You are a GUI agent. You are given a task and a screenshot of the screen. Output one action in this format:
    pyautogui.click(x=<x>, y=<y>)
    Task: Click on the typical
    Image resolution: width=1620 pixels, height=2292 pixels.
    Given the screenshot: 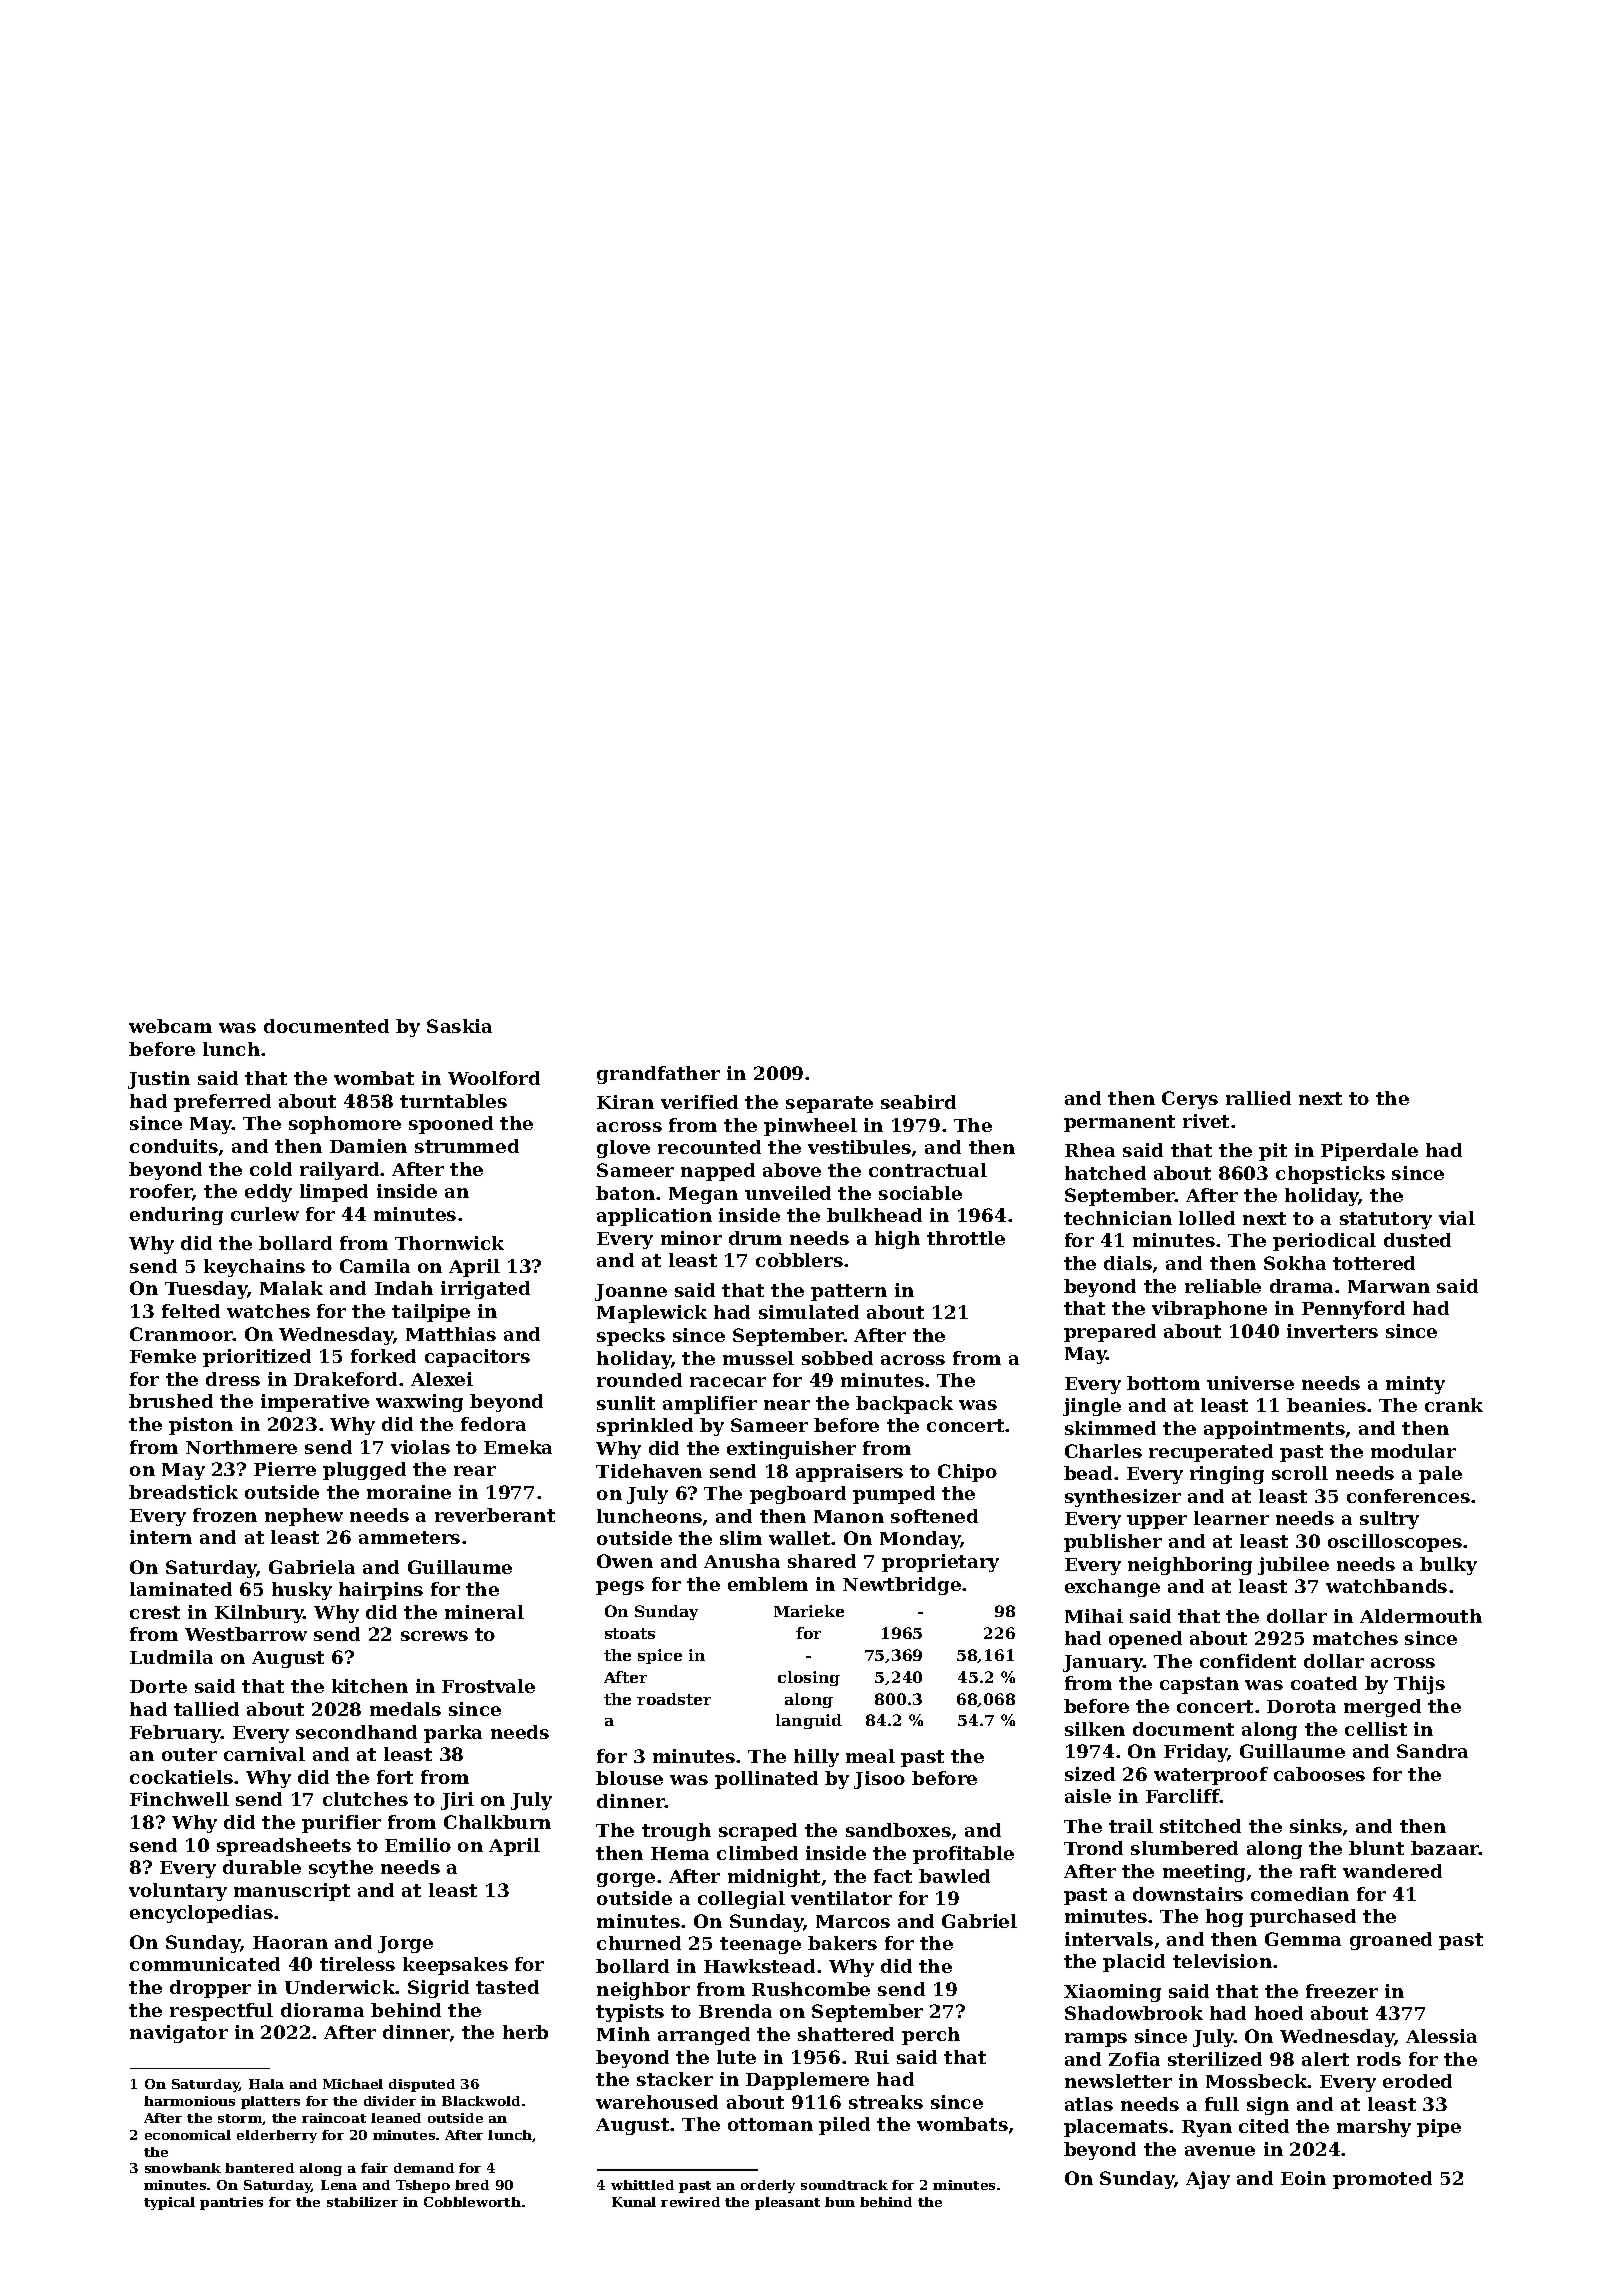 What is the action you would take?
    pyautogui.click(x=169, y=2203)
